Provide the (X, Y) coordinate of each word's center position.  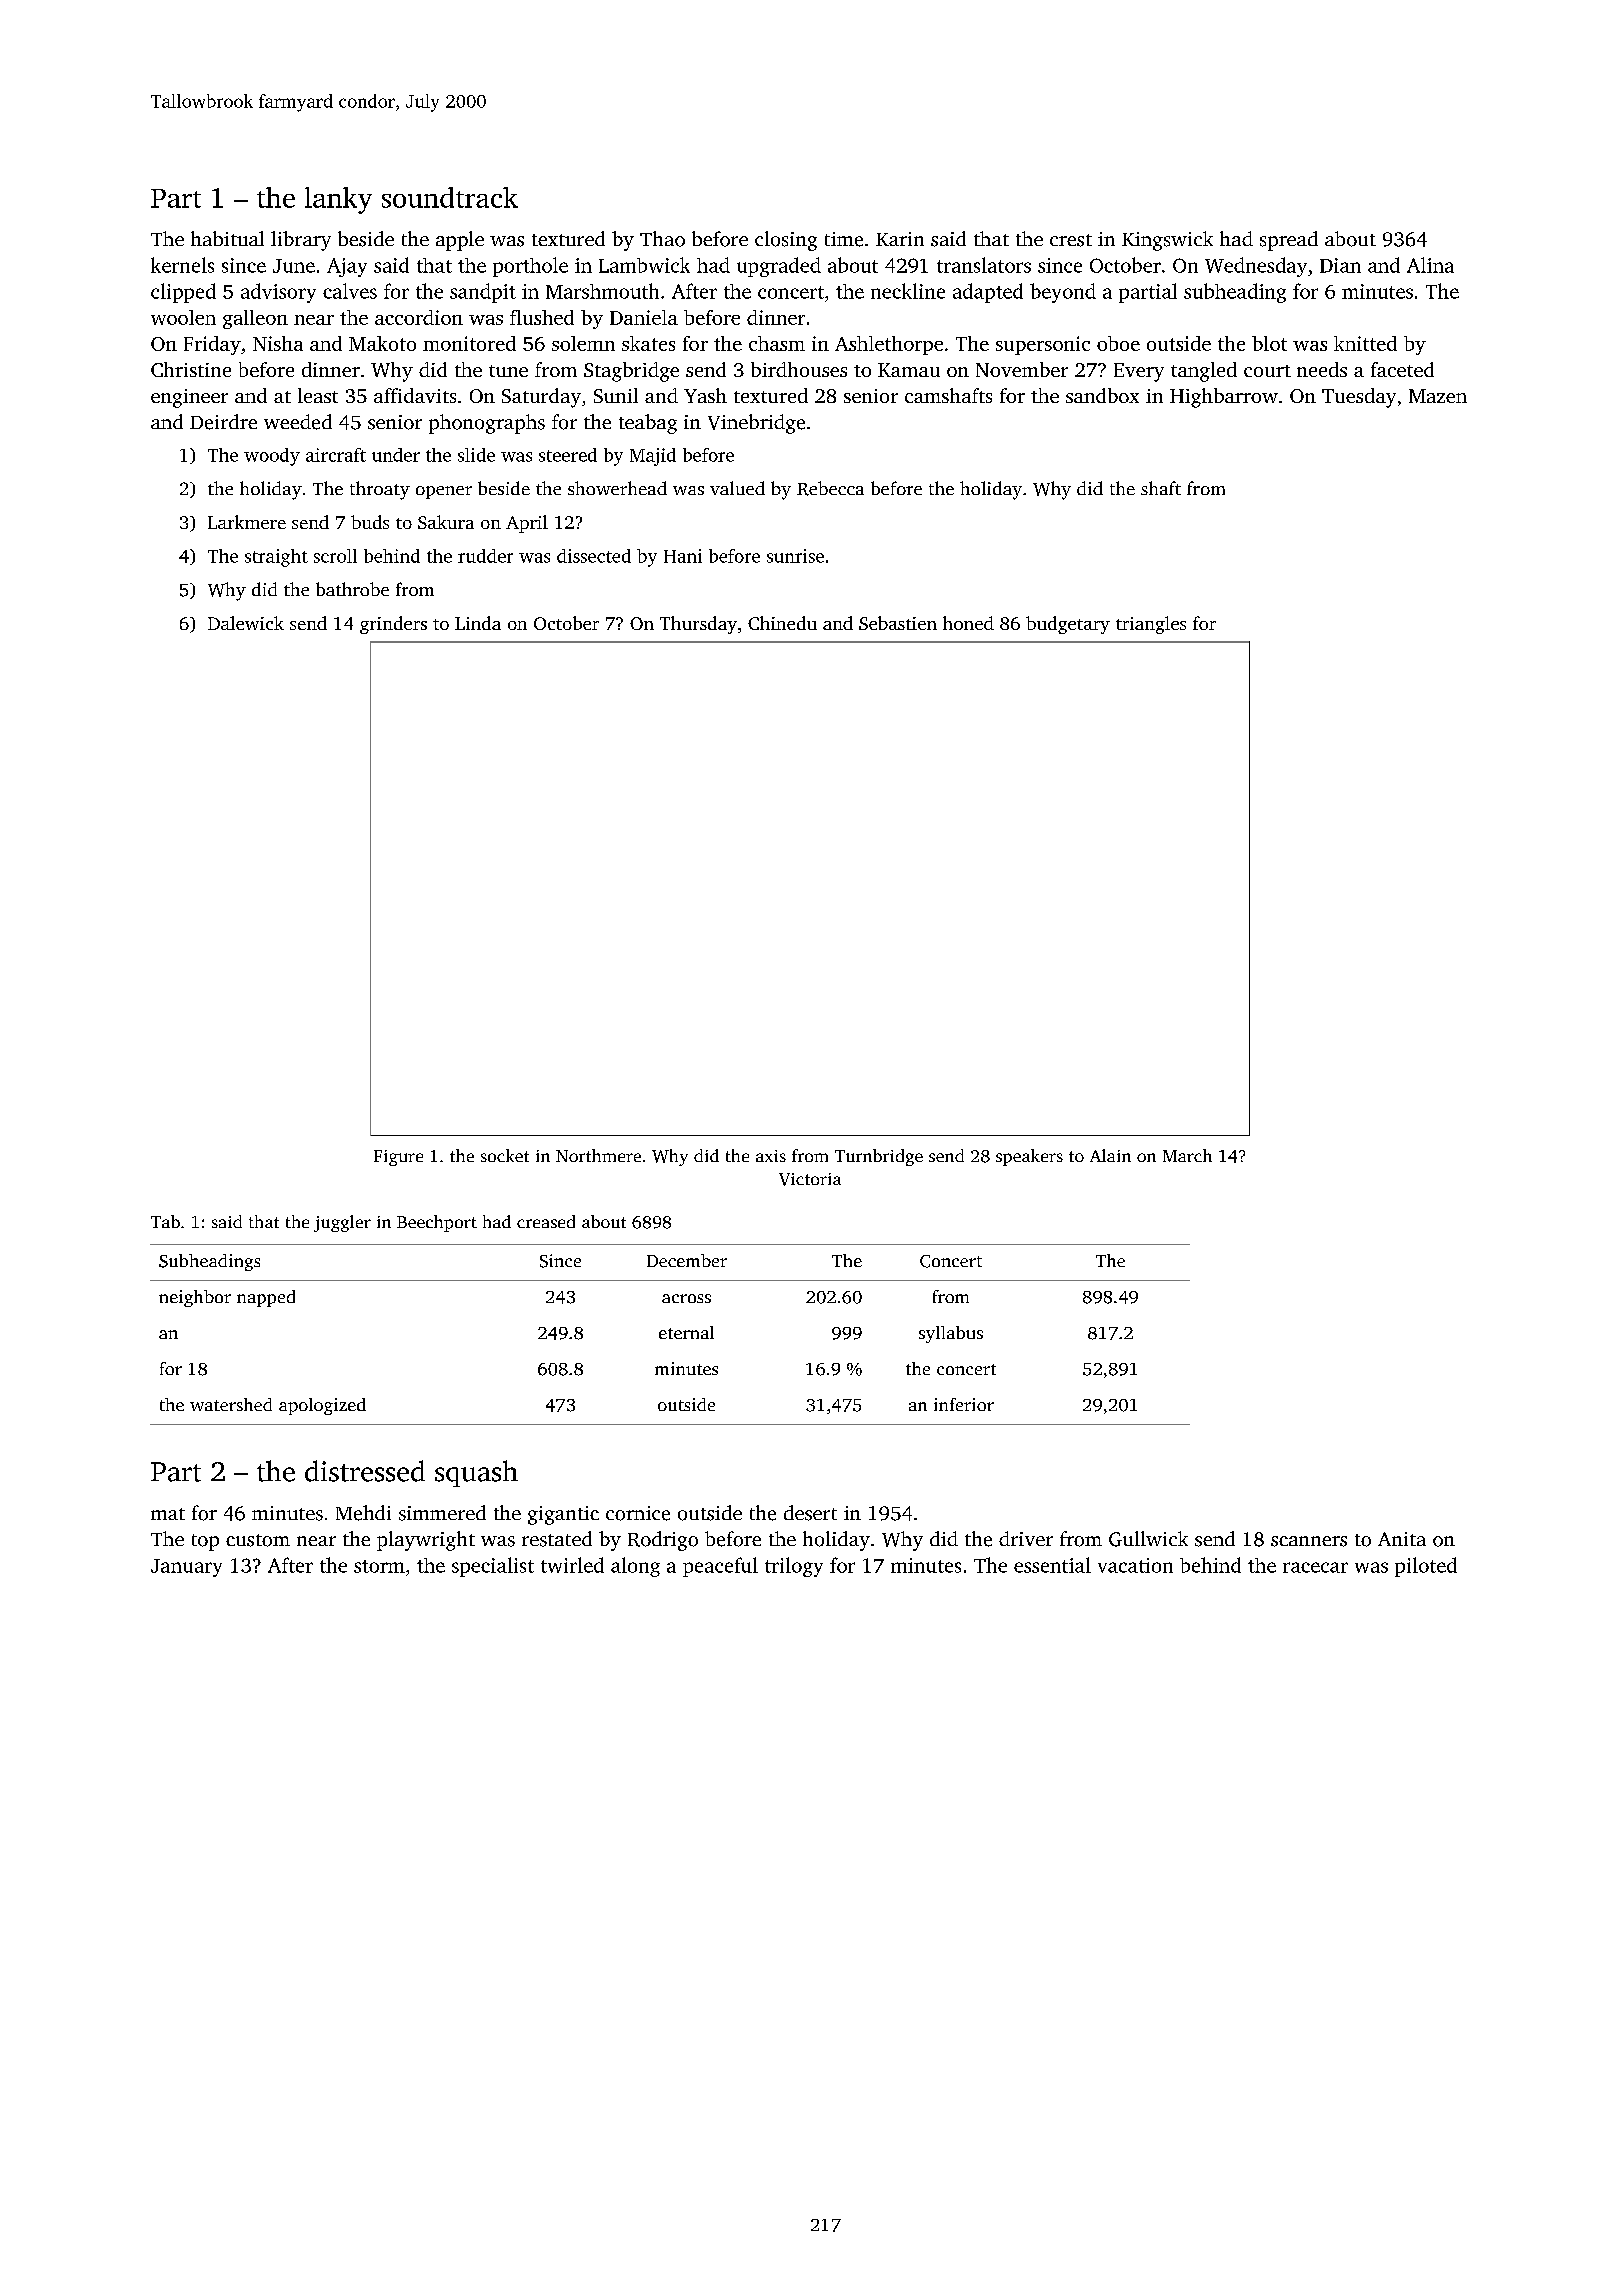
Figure (398, 1158)
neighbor (195, 1298)
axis (771, 1156)
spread (1289, 241)
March (1187, 1155)
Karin (900, 239)
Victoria (810, 1179)
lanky (338, 200)
